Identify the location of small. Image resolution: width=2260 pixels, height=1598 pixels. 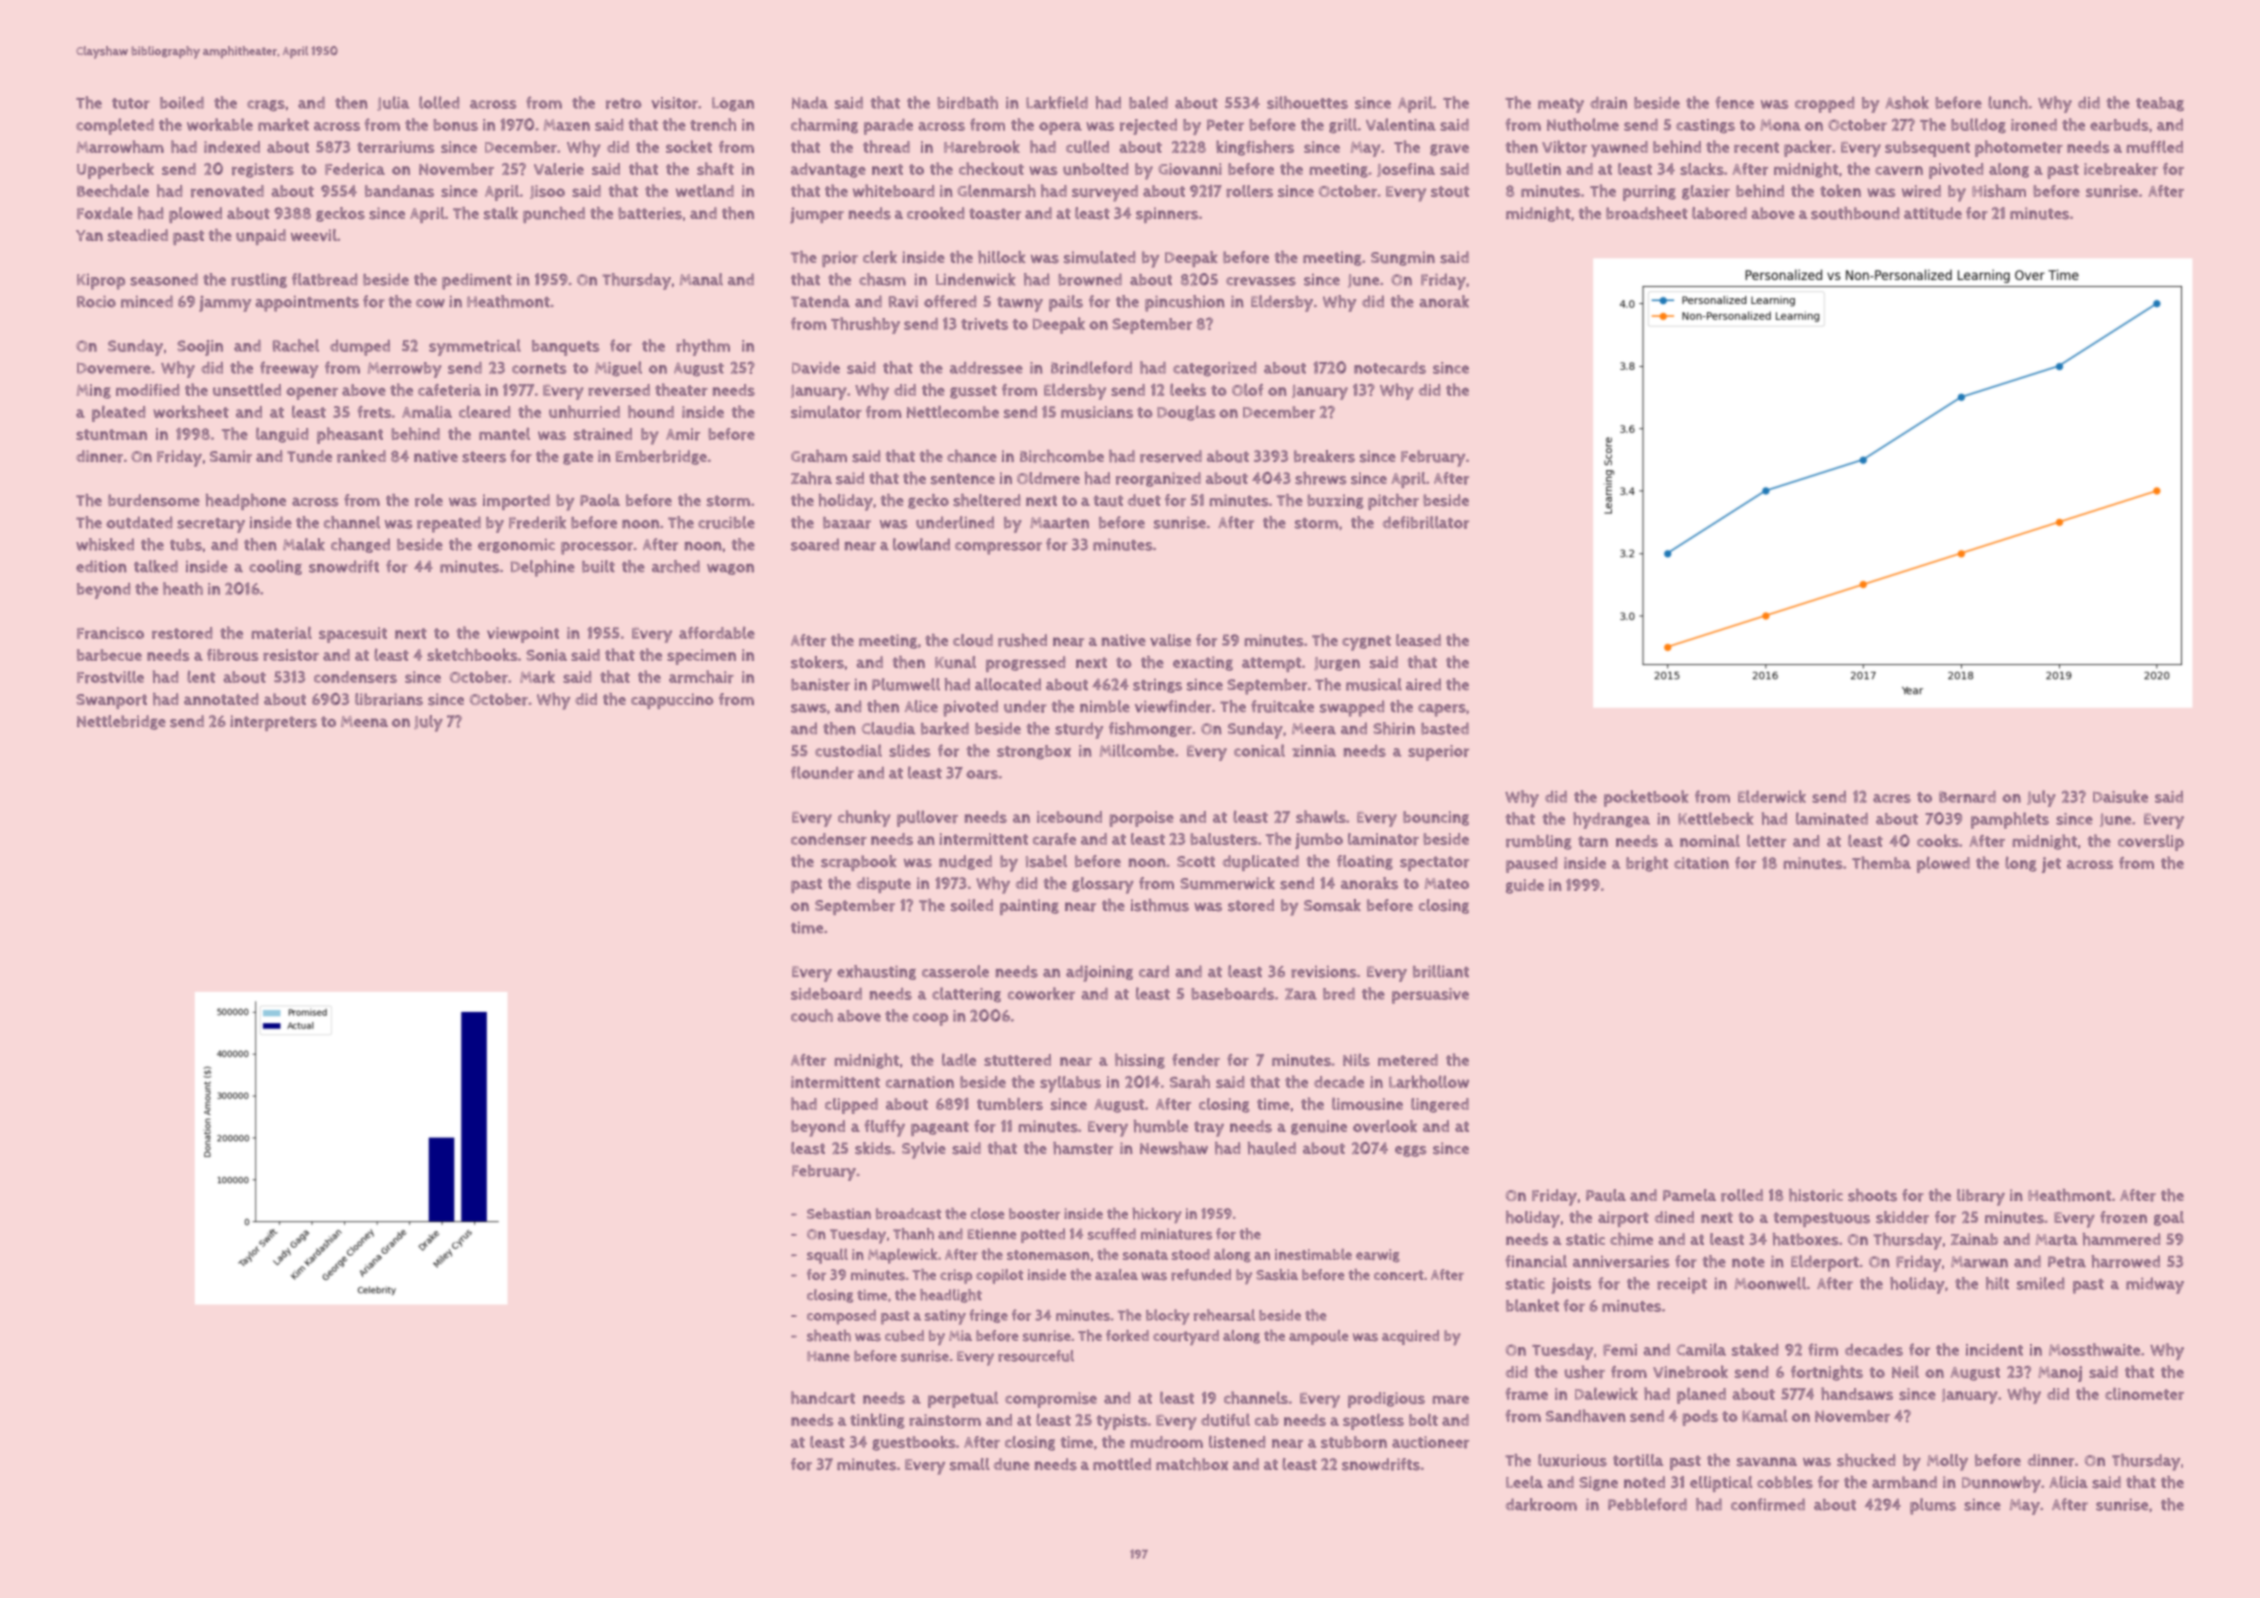
(970, 1464).
